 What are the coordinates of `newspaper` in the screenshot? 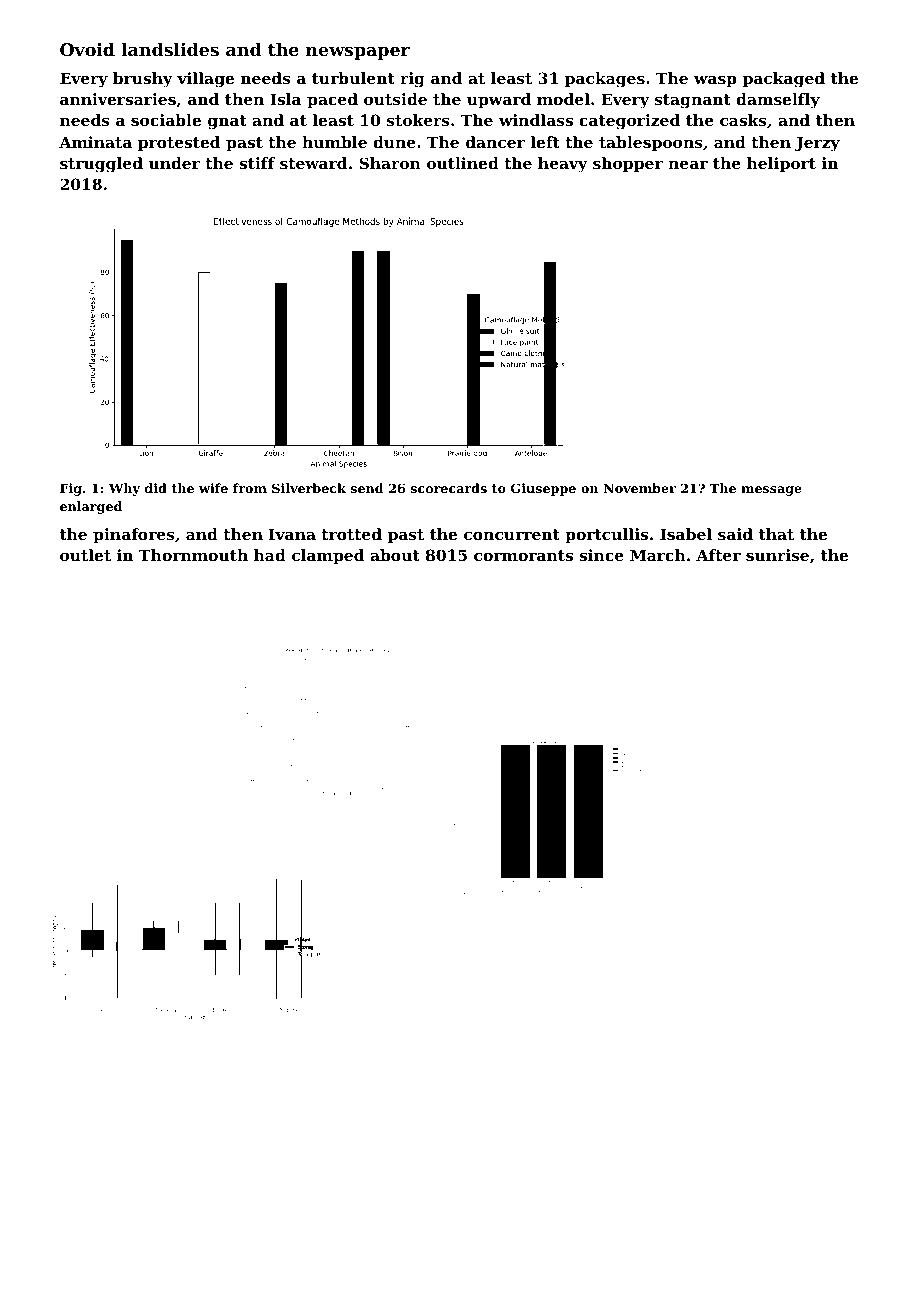 It's located at (358, 53).
